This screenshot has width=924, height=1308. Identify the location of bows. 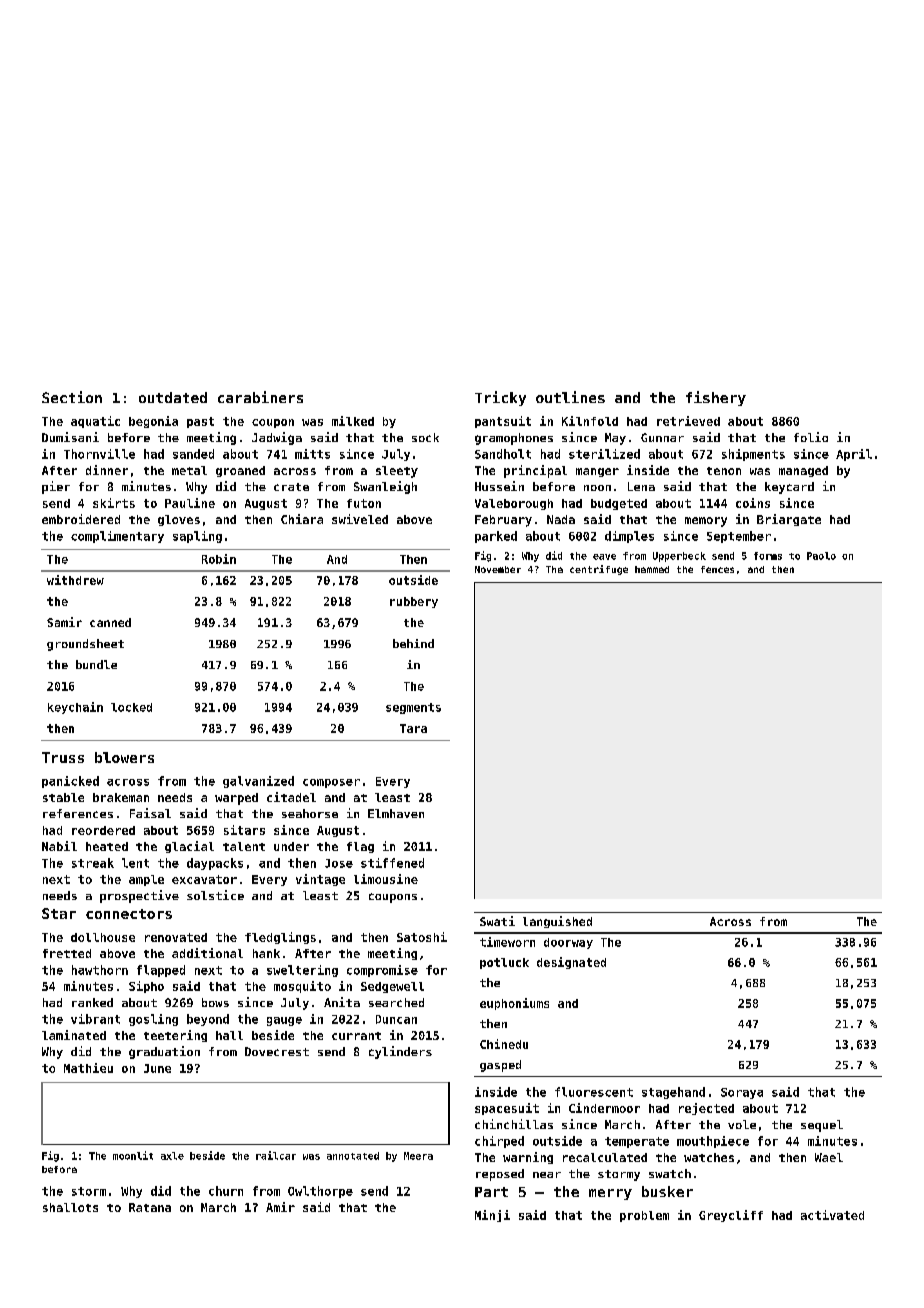
(215, 1002).
